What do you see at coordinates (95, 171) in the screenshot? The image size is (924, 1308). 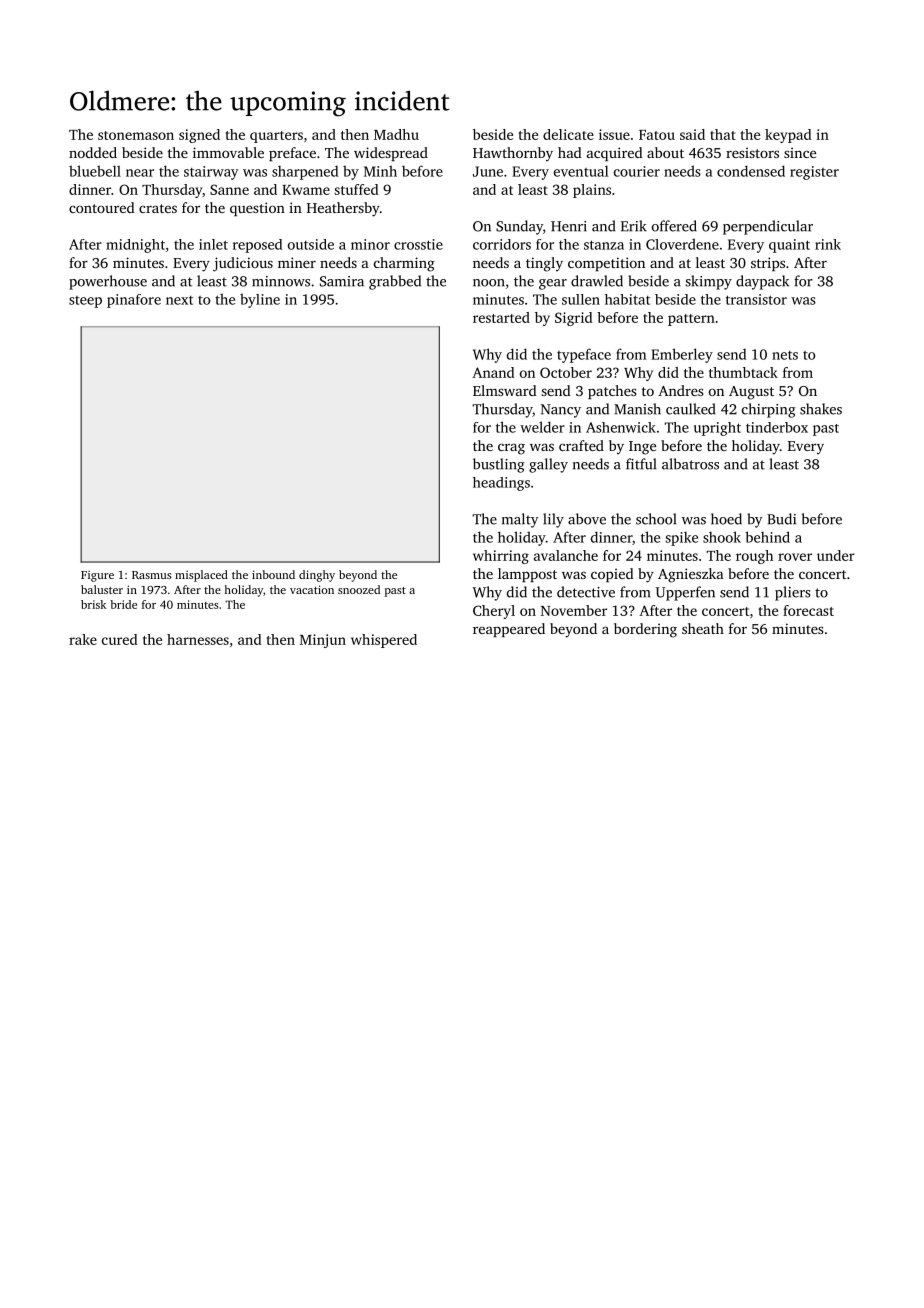 I see `bluebell` at bounding box center [95, 171].
